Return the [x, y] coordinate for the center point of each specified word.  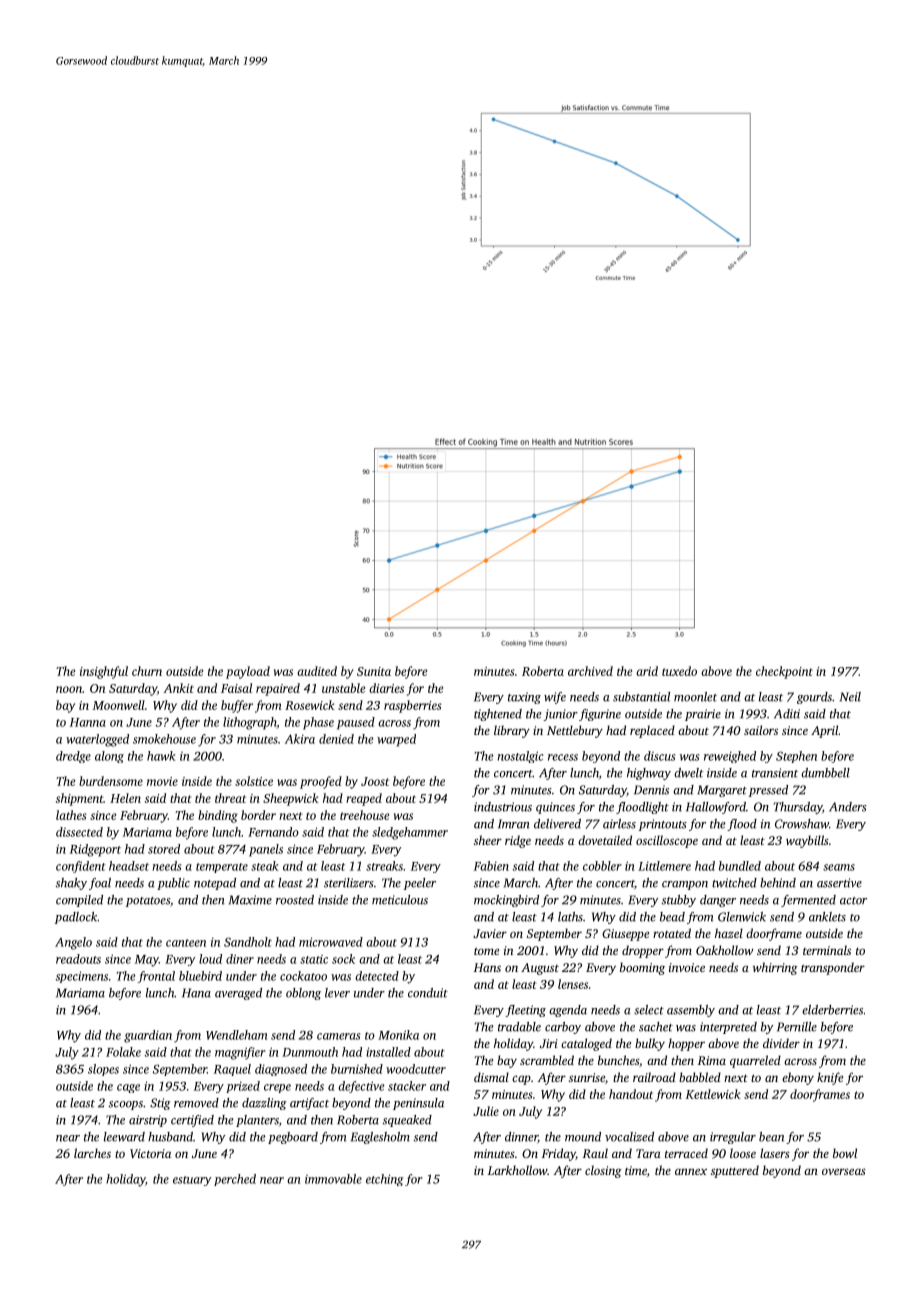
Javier [490, 933]
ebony [798, 1078]
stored [164, 849]
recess [563, 757]
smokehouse [164, 739]
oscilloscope [667, 841]
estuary [192, 1181]
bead [672, 917]
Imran [514, 824]
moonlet [695, 697]
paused [356, 723]
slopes [103, 1070]
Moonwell [119, 705]
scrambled [547, 1060]
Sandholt [248, 942]
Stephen [796, 757]
